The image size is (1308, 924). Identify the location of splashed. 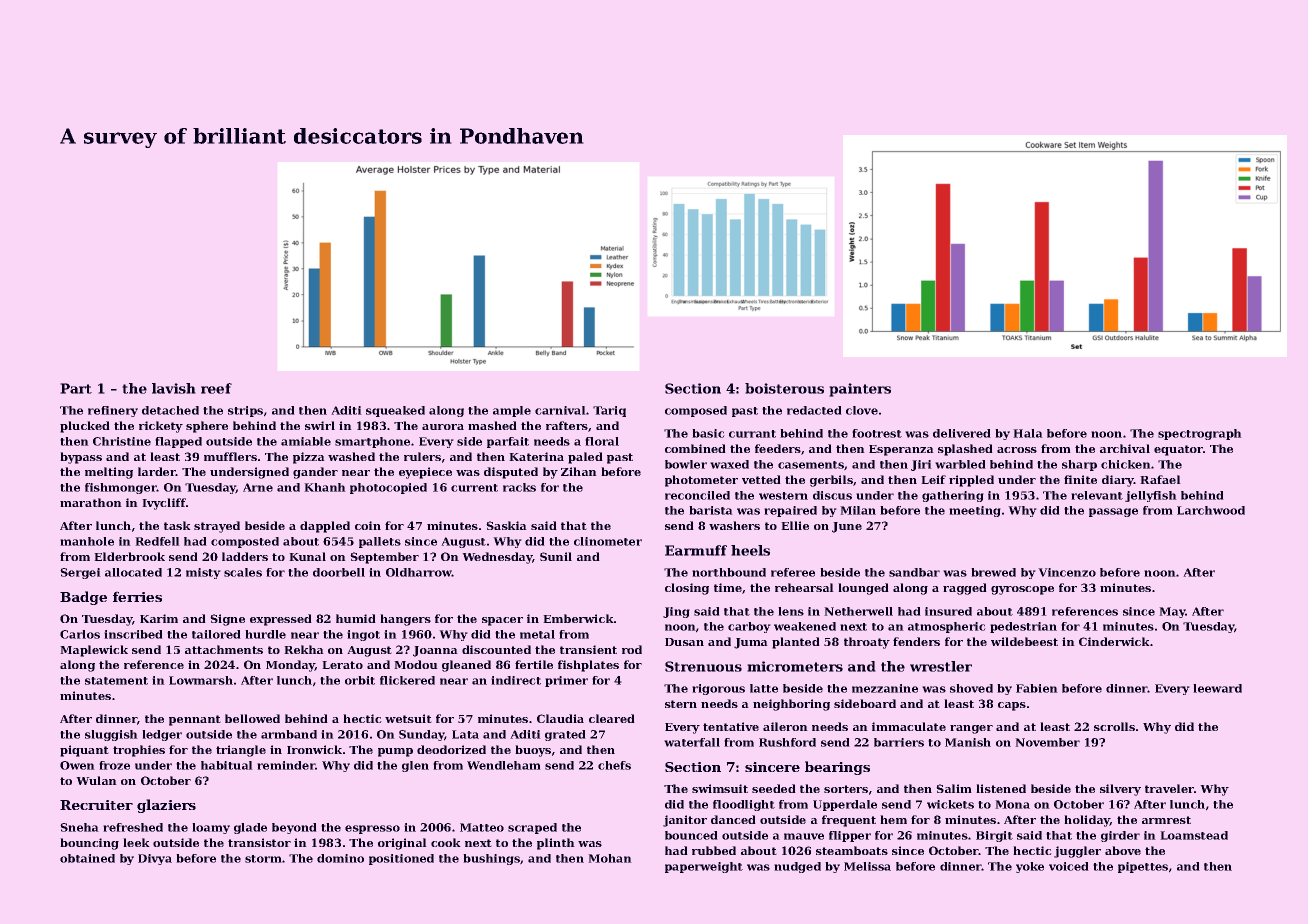
(965, 450).
